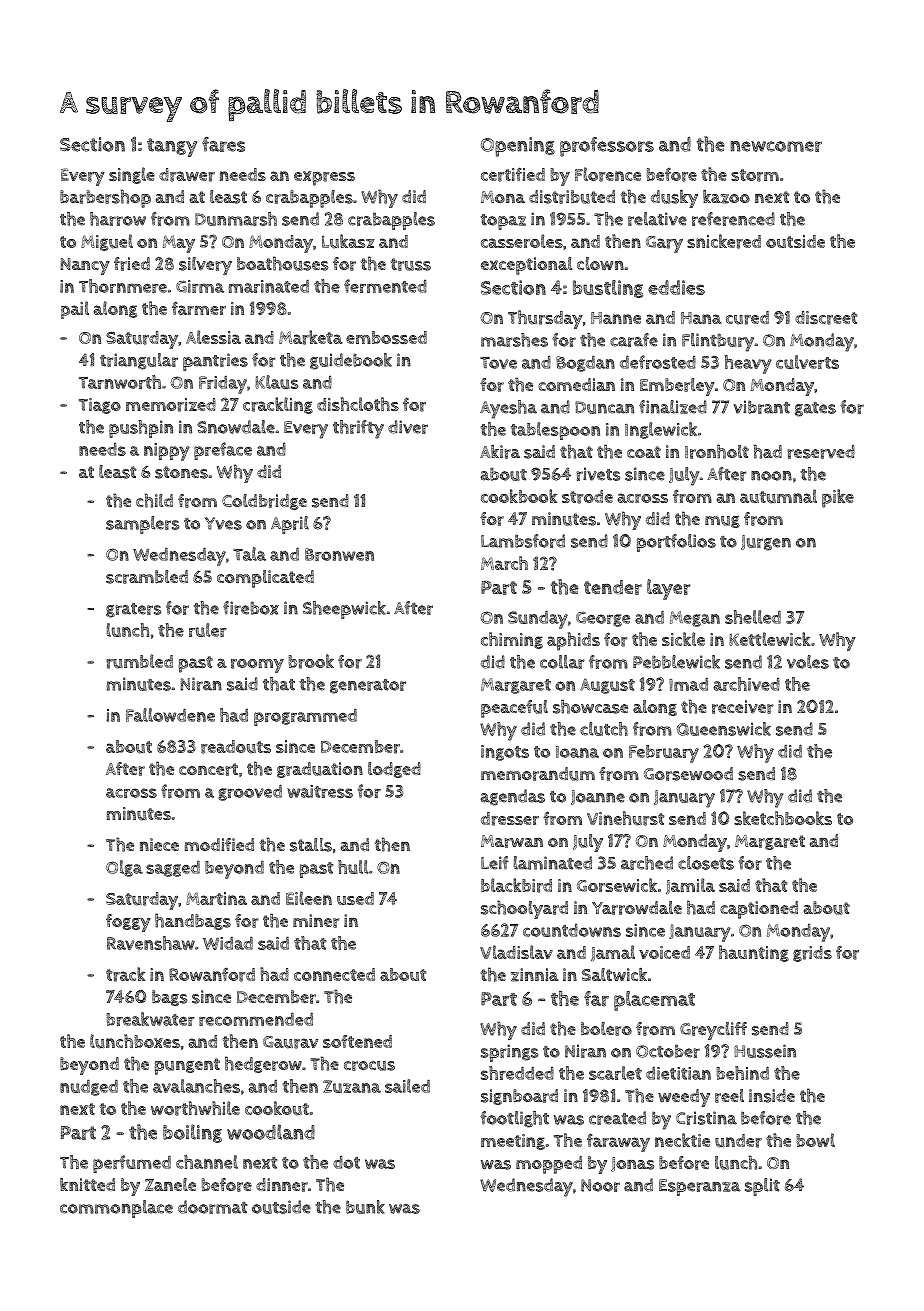  What do you see at coordinates (753, 617) in the screenshot?
I see `shelled` at bounding box center [753, 617].
